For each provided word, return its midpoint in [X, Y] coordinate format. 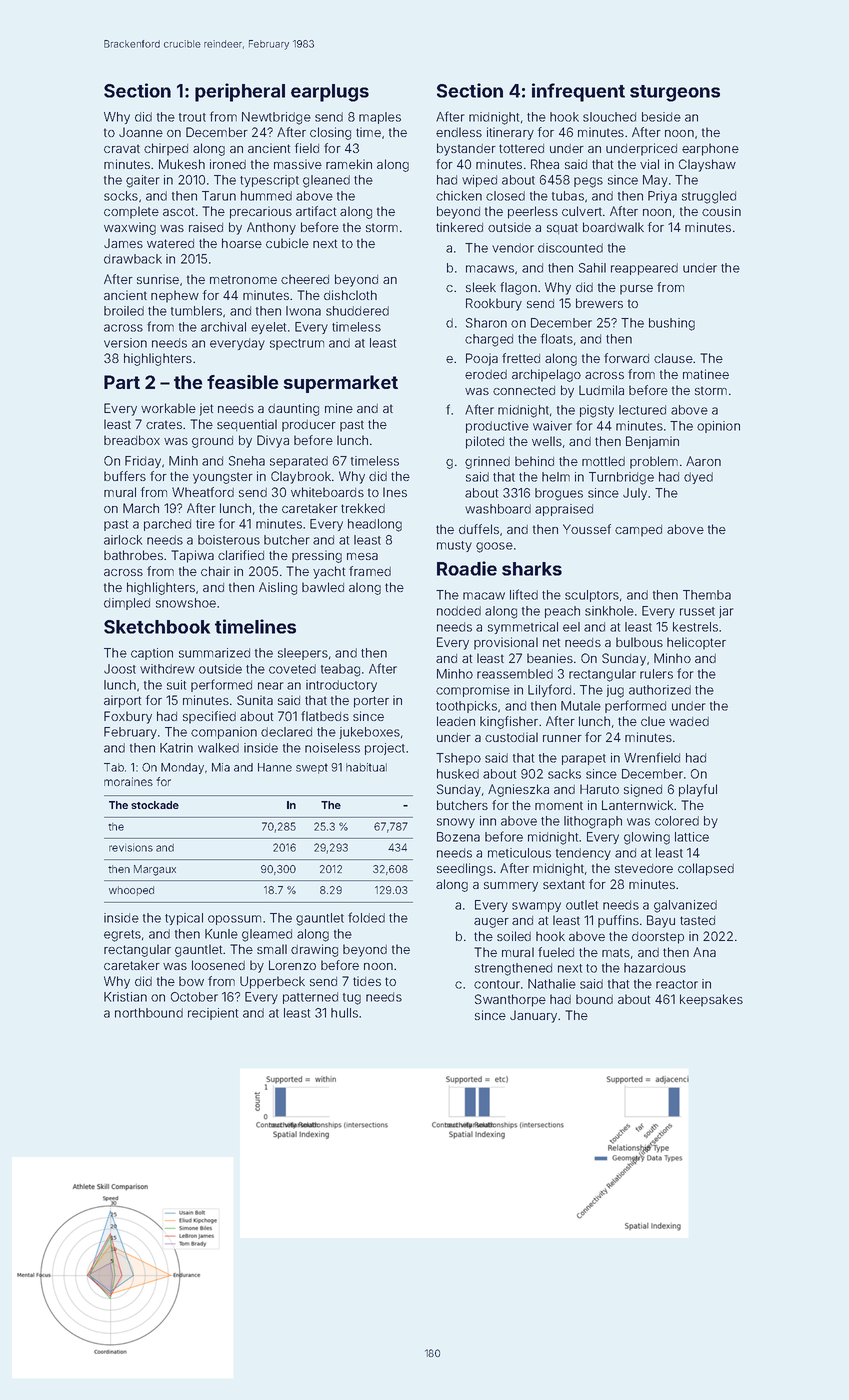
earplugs [330, 93]
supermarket [340, 384]
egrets [122, 936]
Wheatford [203, 492]
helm [556, 477]
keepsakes [711, 1000]
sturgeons [675, 93]
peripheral [240, 92]
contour [497, 984]
